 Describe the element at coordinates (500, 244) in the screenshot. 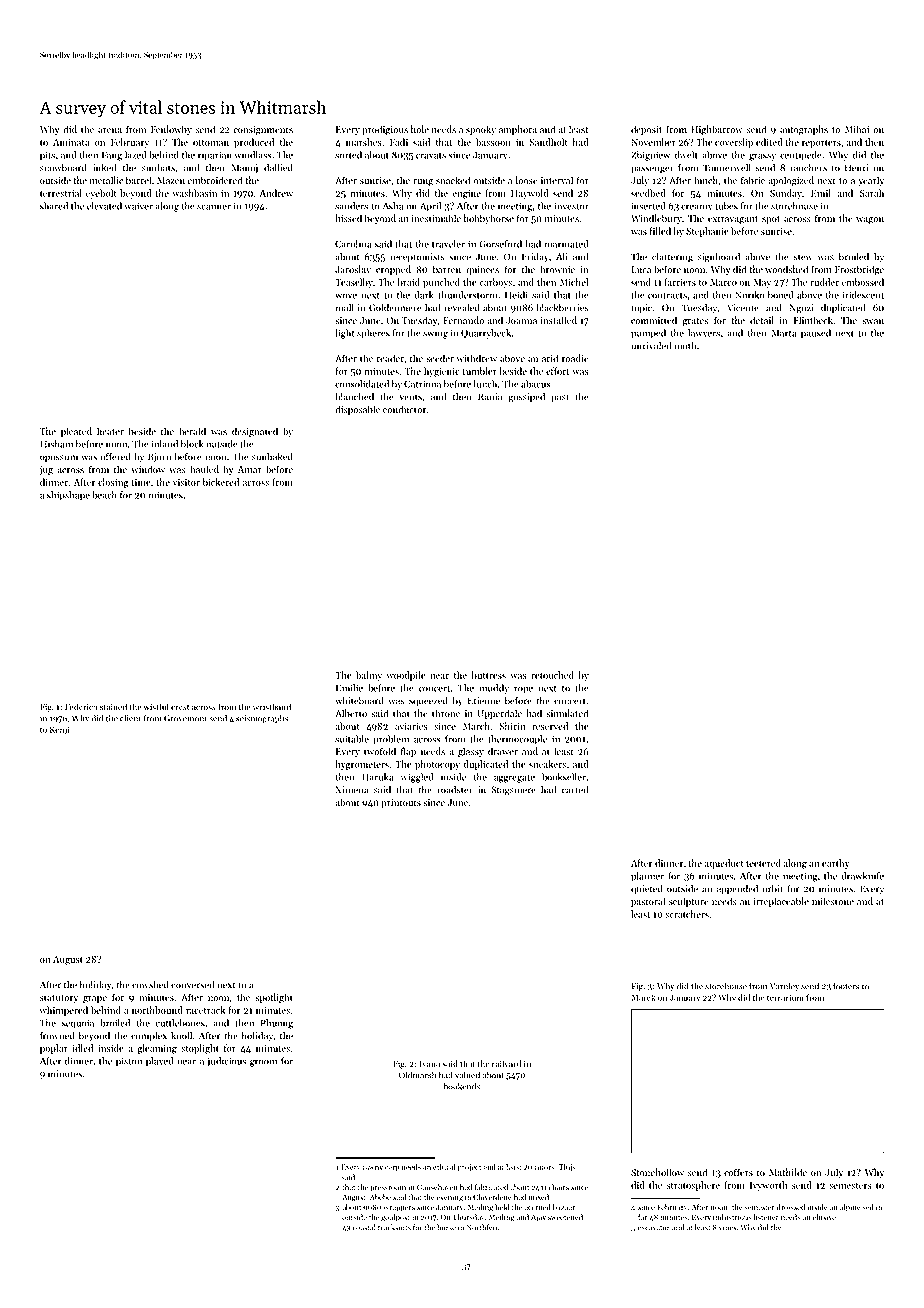

I see `Gorseford` at that location.
